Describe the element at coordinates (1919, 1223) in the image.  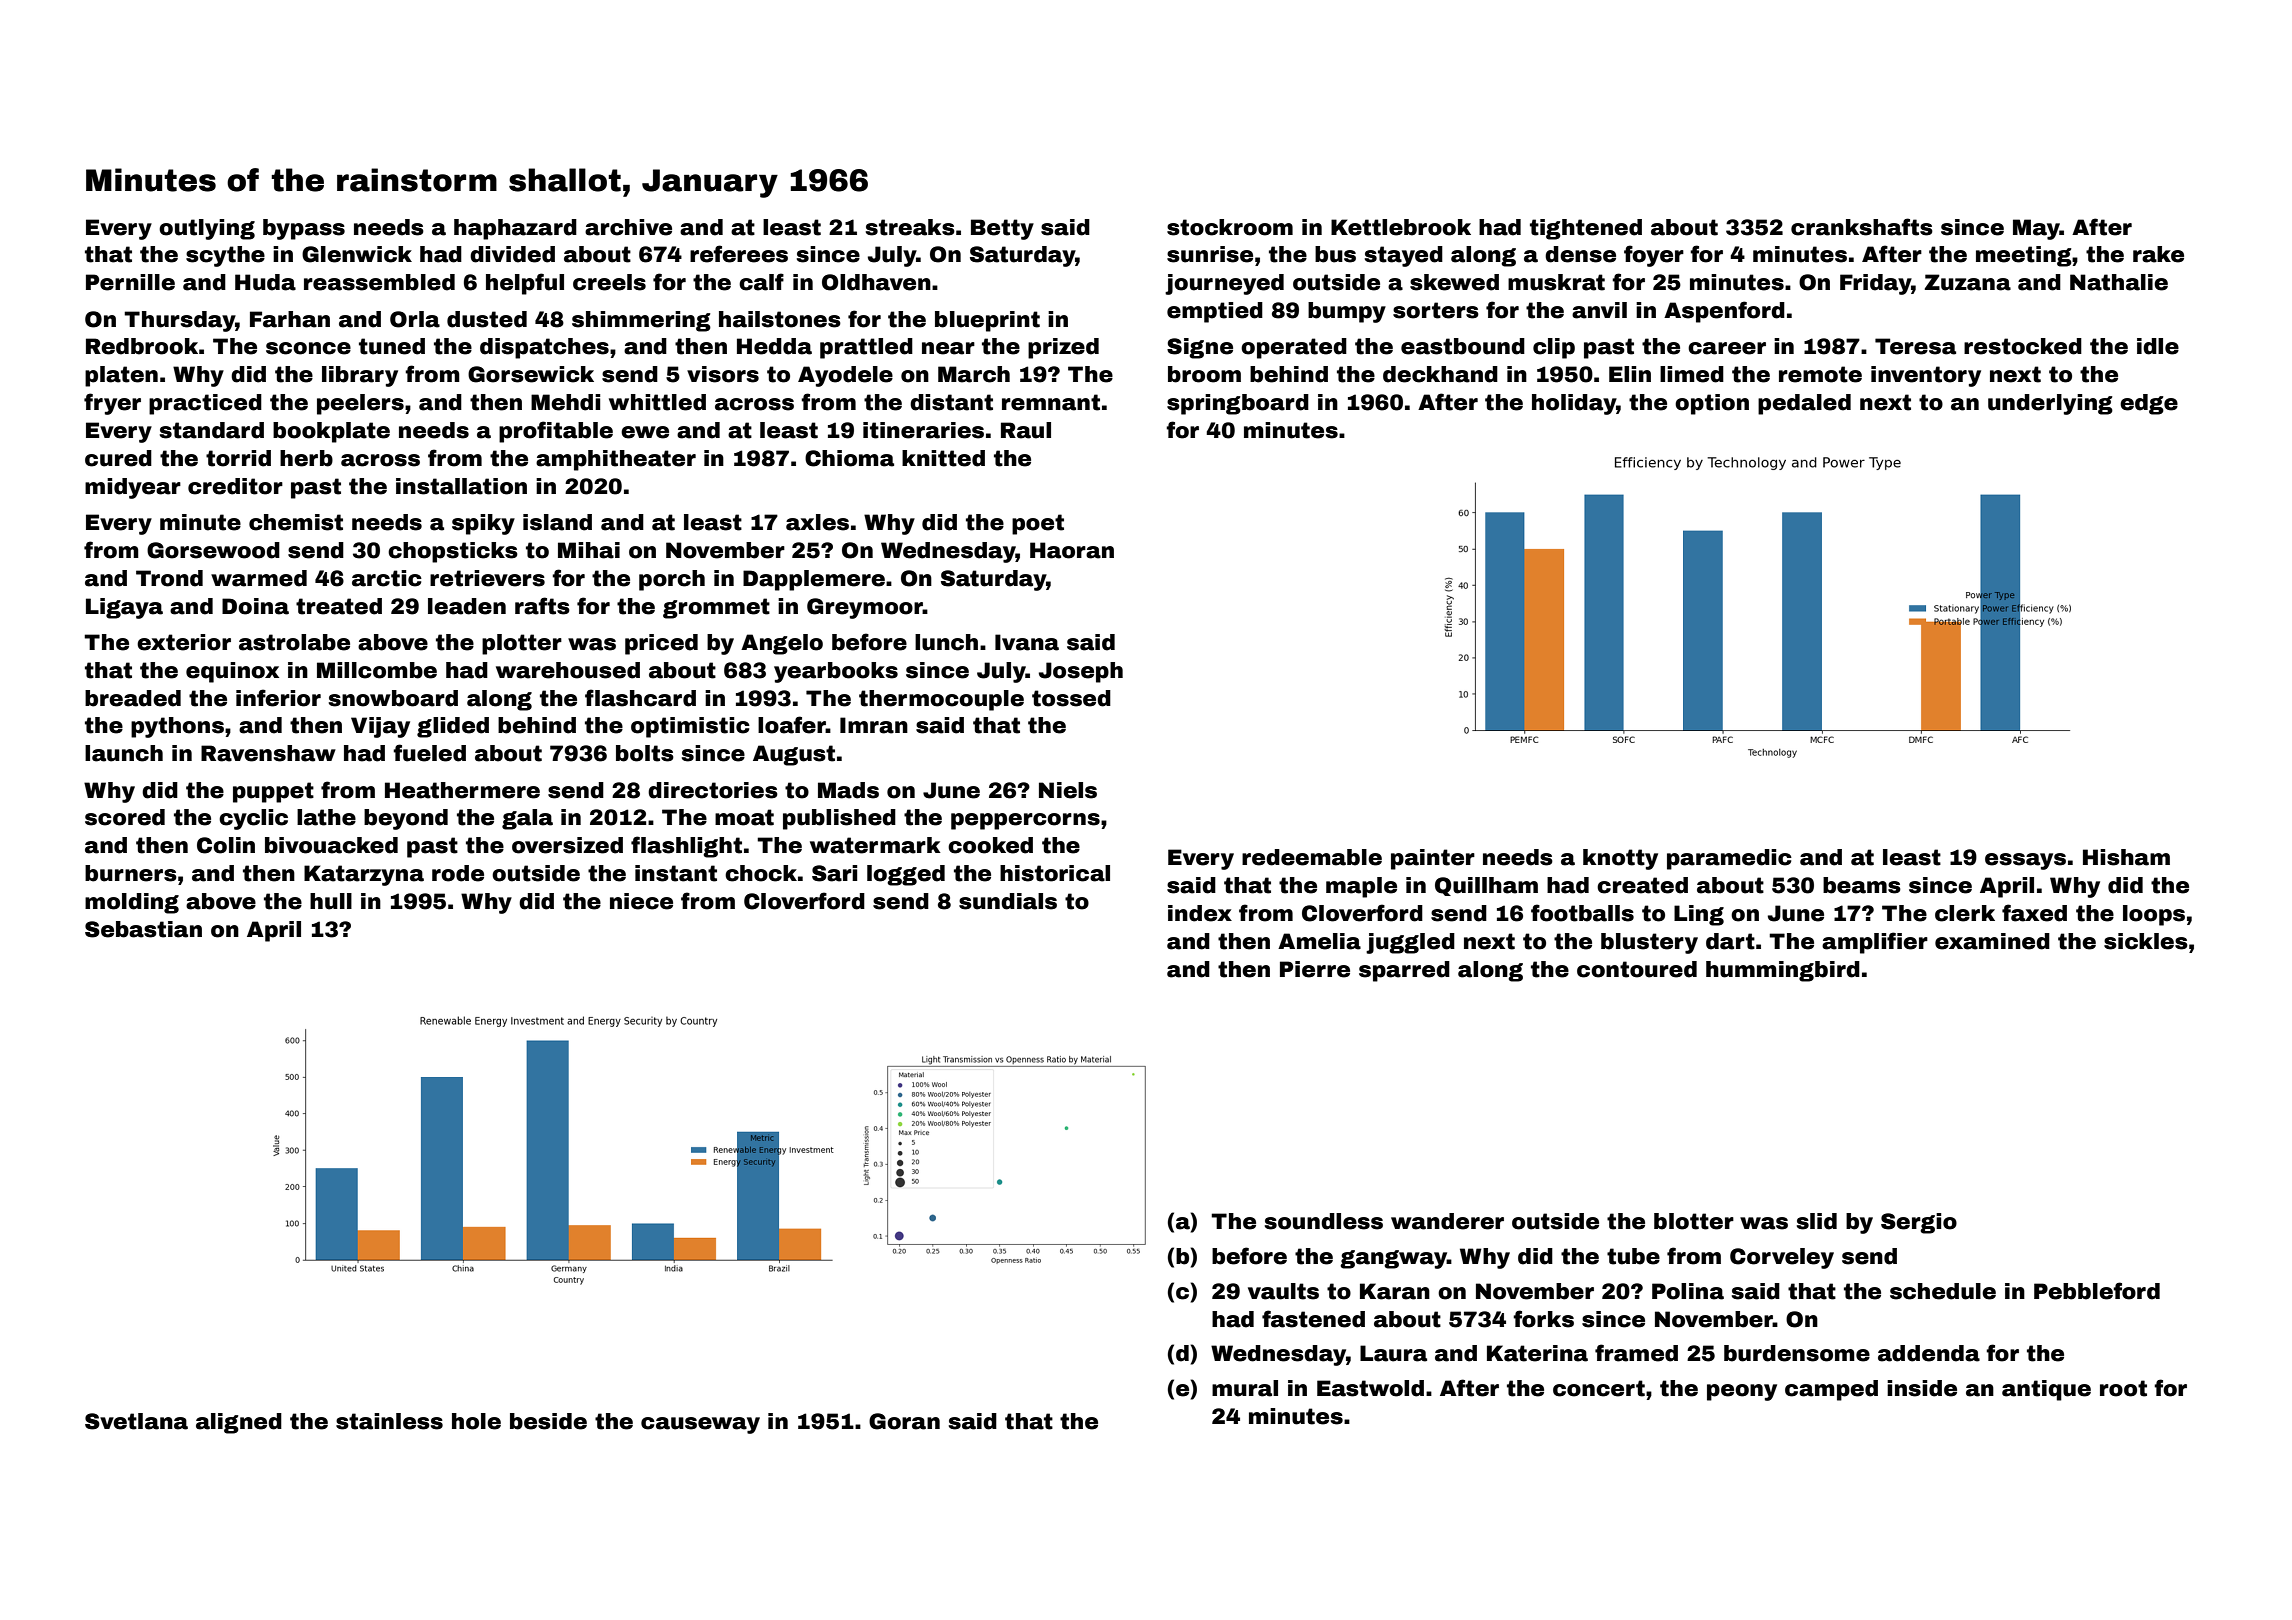
I see `Sergio` at that location.
